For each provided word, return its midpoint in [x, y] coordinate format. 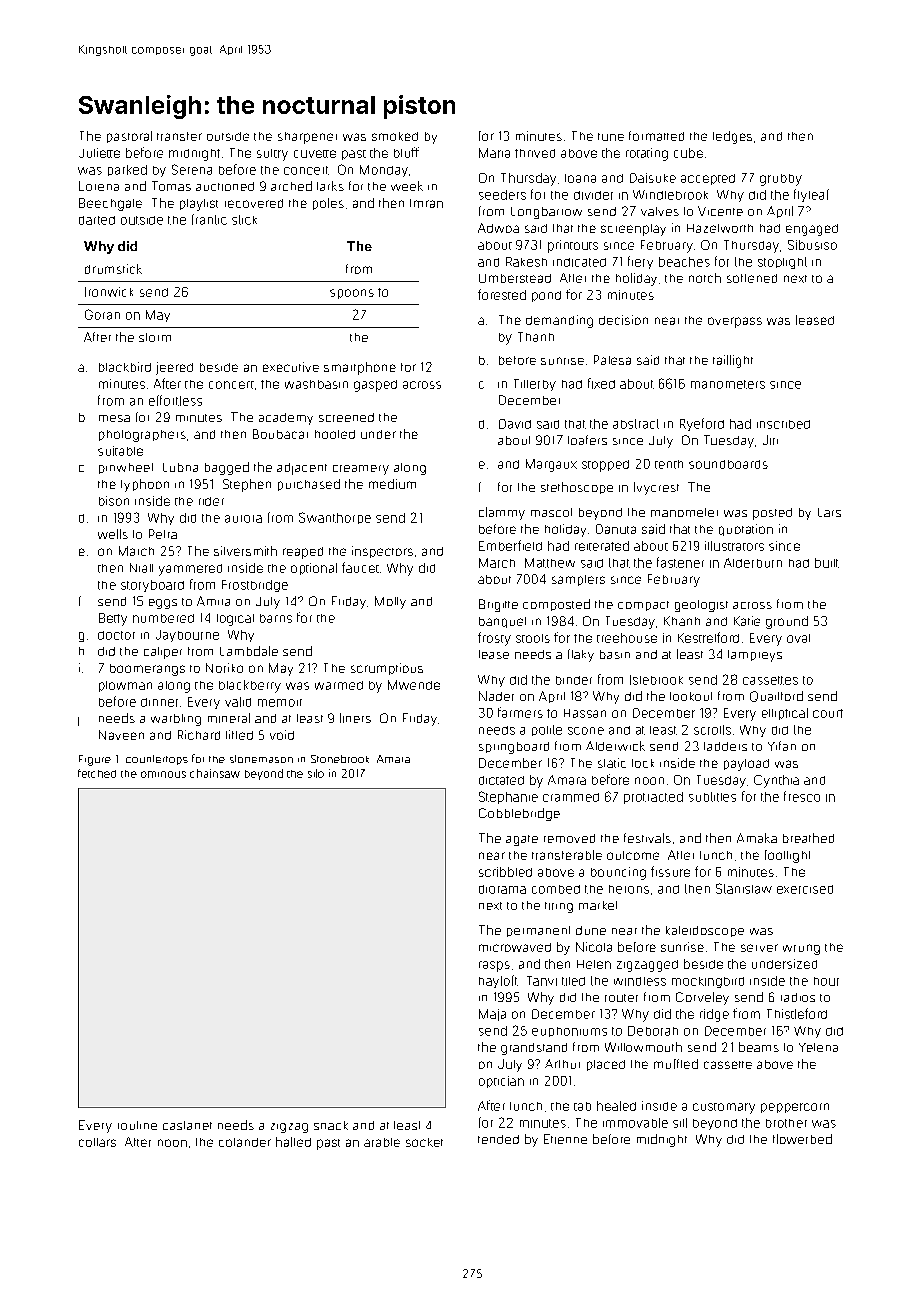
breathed [808, 838]
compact [643, 606]
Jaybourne [187, 636]
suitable [120, 451]
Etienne [565, 1139]
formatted [656, 136]
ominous [163, 774]
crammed [571, 797]
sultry [272, 155]
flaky [581, 655]
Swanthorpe [335, 518]
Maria [494, 153]
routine [137, 1125]
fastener [680, 562]
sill [680, 1123]
